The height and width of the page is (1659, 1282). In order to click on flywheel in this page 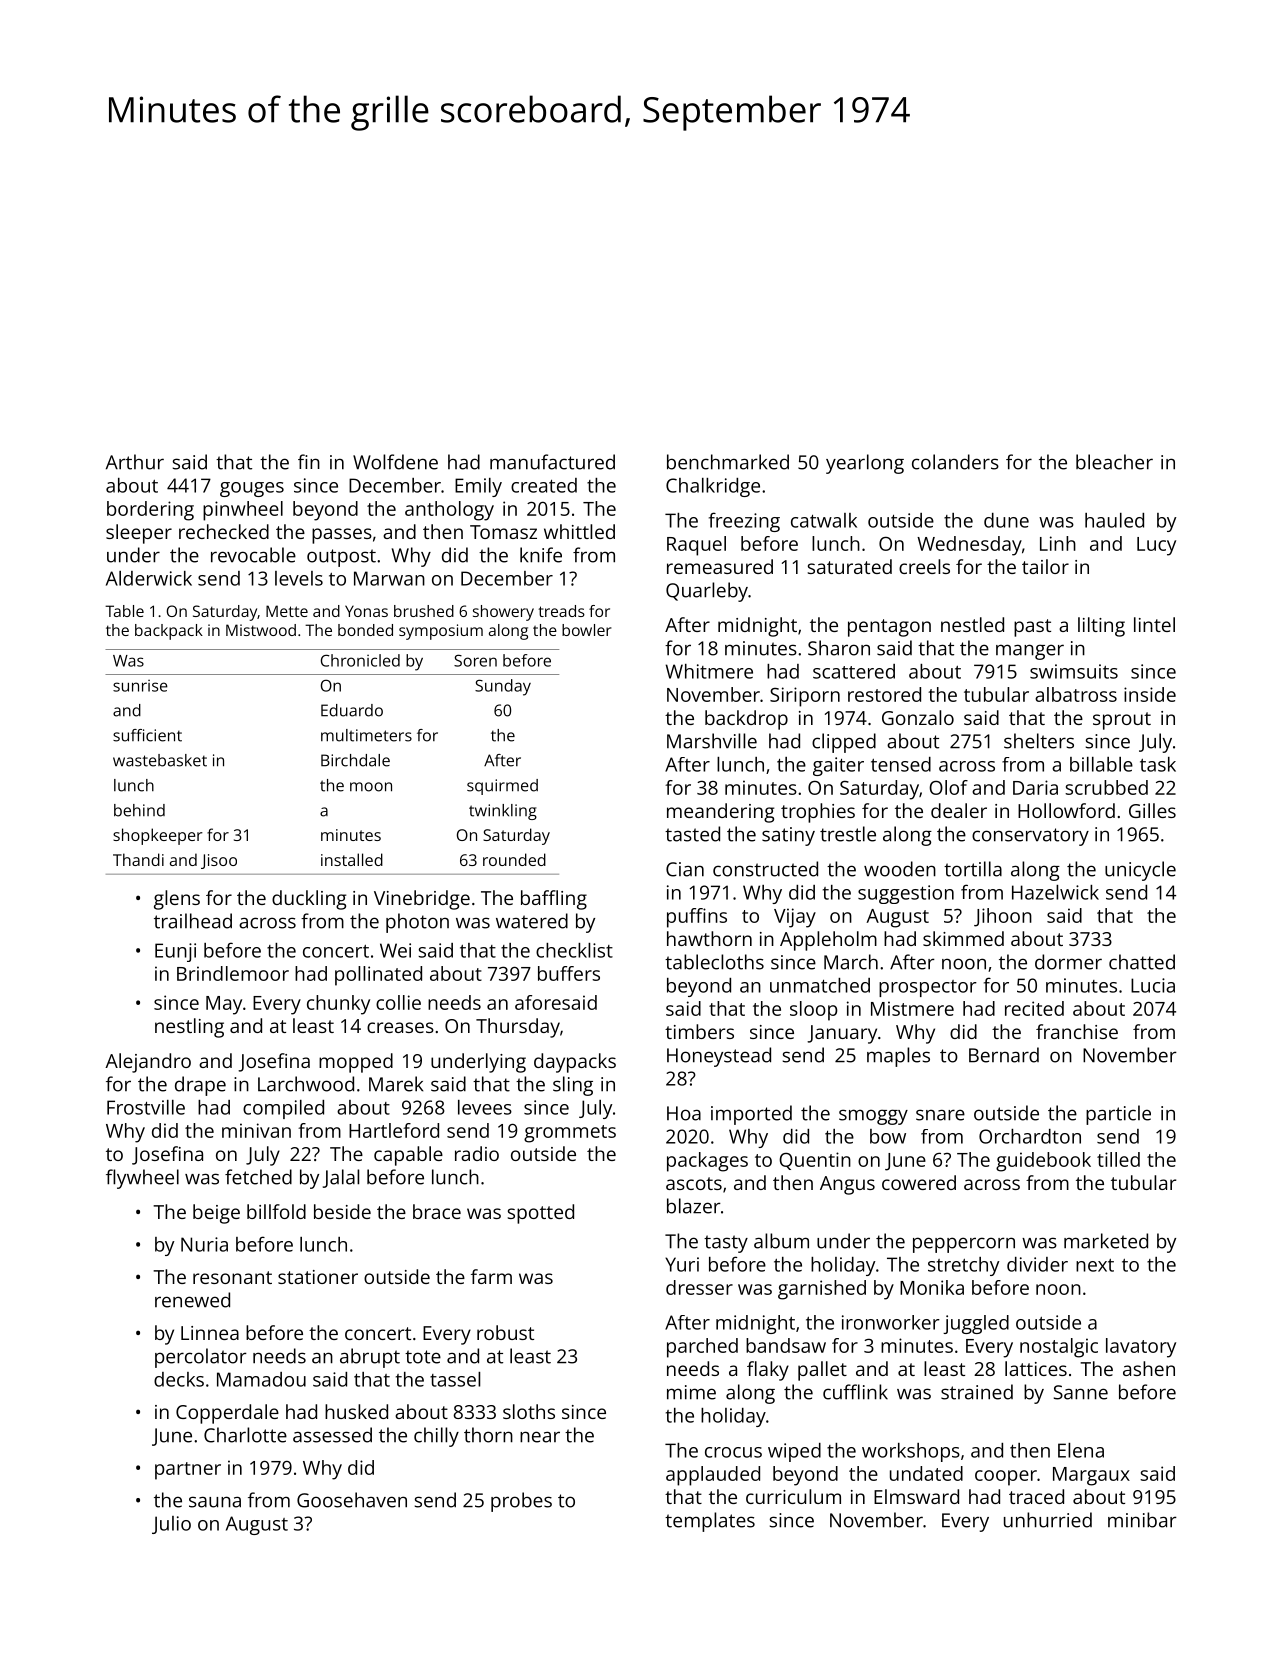, I will do `click(142, 1179)`.
